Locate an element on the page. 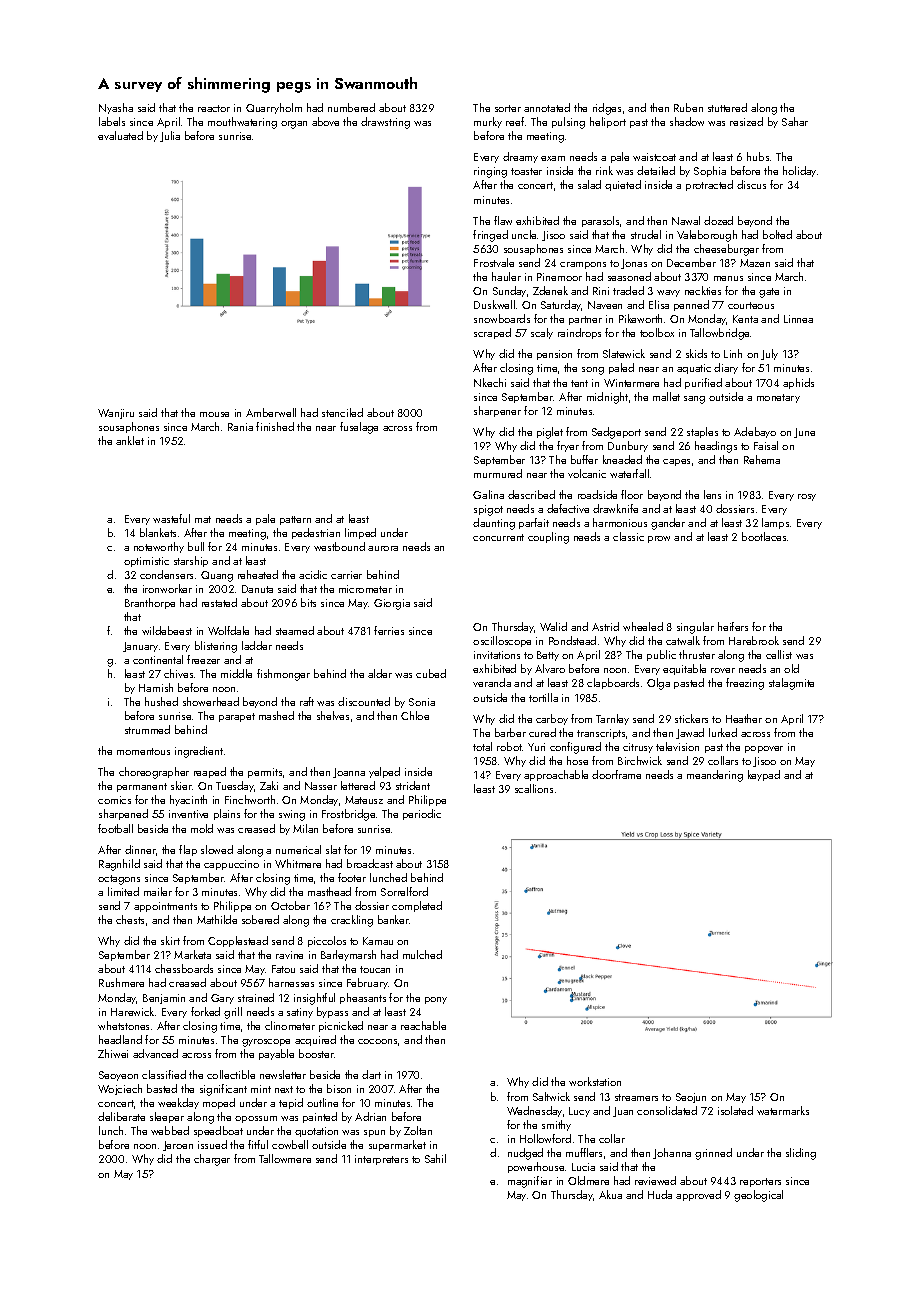 The image size is (924, 1308). sharpener is located at coordinates (497, 411).
